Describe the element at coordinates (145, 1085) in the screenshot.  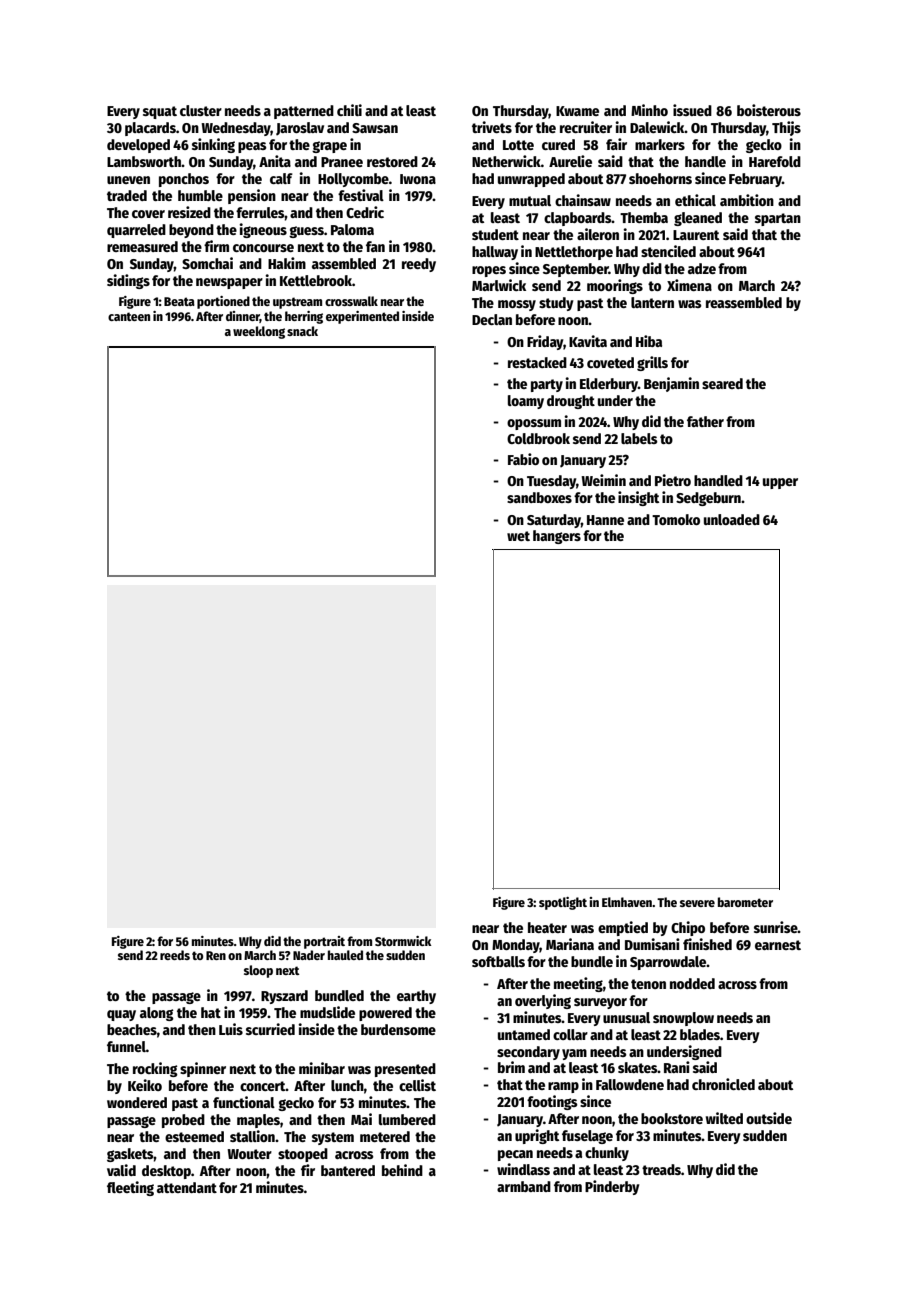
I see `Keiko` at that location.
